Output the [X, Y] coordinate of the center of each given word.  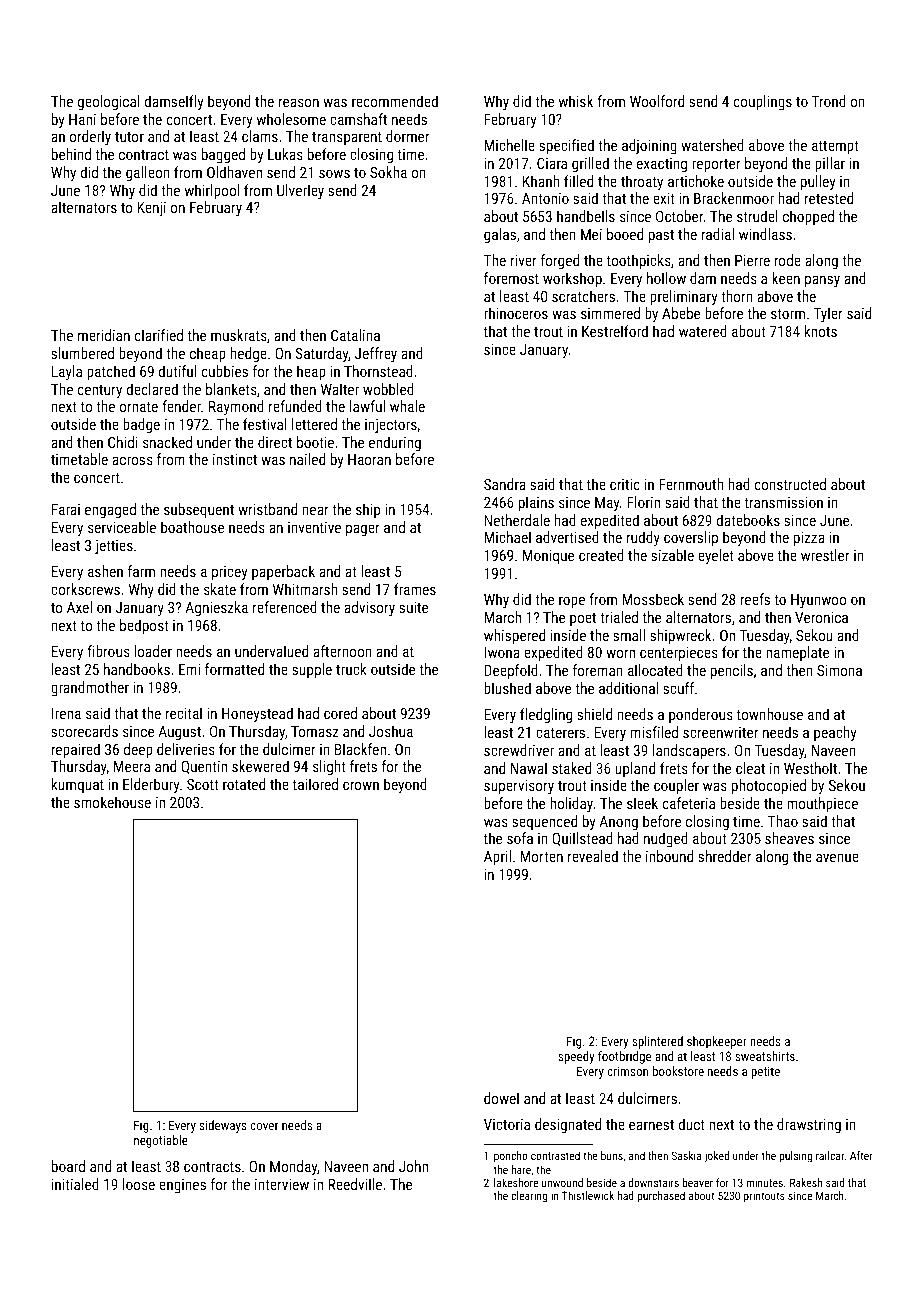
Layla [67, 372]
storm [788, 314]
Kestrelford [615, 331]
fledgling [546, 715]
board [68, 1166]
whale [407, 406]
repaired [76, 750]
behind [71, 154]
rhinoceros [516, 313]
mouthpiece [822, 804]
